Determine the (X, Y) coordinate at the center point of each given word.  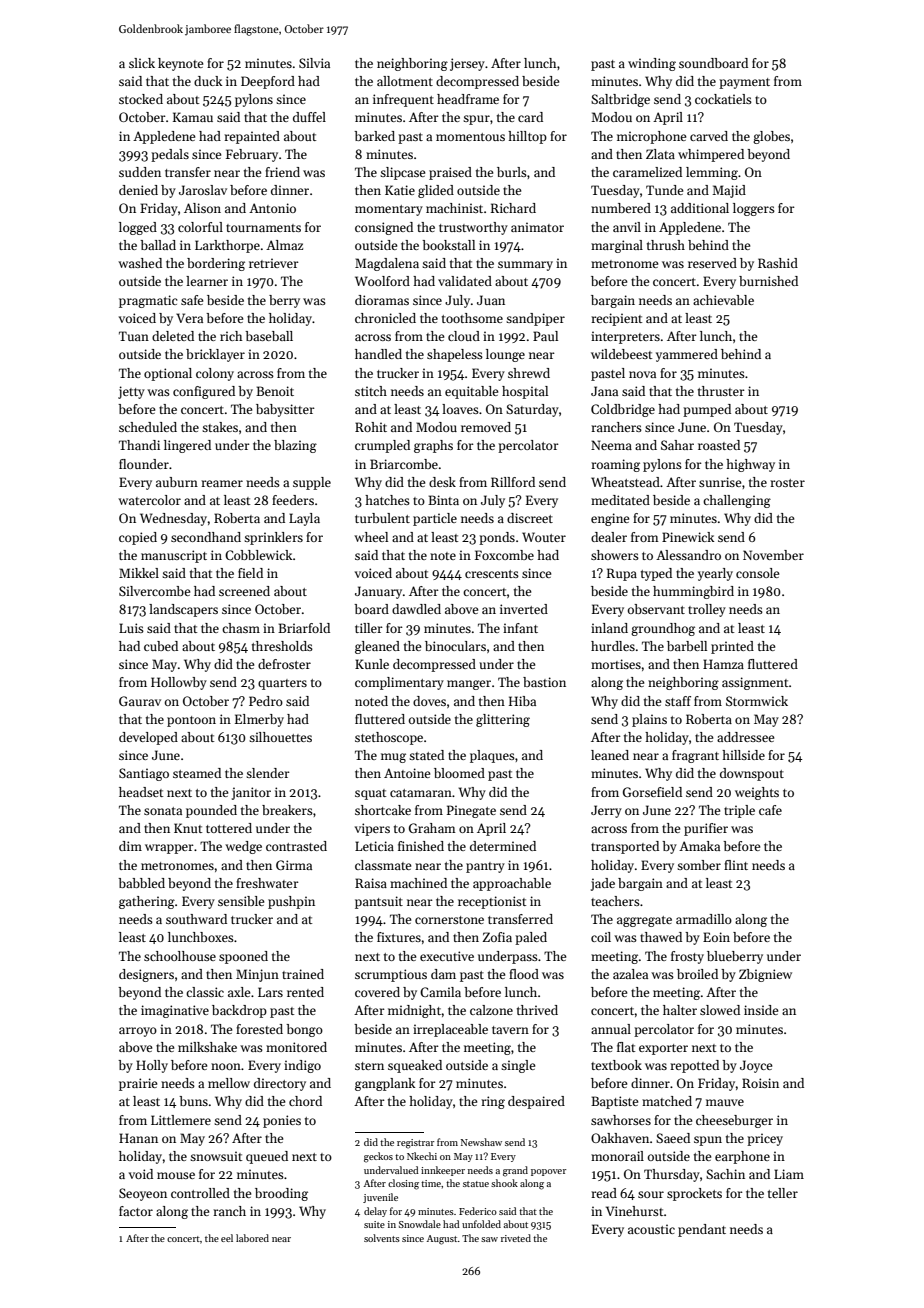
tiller (369, 628)
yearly (715, 574)
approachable (512, 884)
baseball (269, 336)
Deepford (268, 82)
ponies (282, 1121)
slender (268, 773)
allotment (405, 81)
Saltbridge (620, 100)
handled (378, 354)
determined (503, 846)
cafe (770, 810)
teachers (615, 901)
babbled (141, 883)
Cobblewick (259, 555)
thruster (721, 391)
